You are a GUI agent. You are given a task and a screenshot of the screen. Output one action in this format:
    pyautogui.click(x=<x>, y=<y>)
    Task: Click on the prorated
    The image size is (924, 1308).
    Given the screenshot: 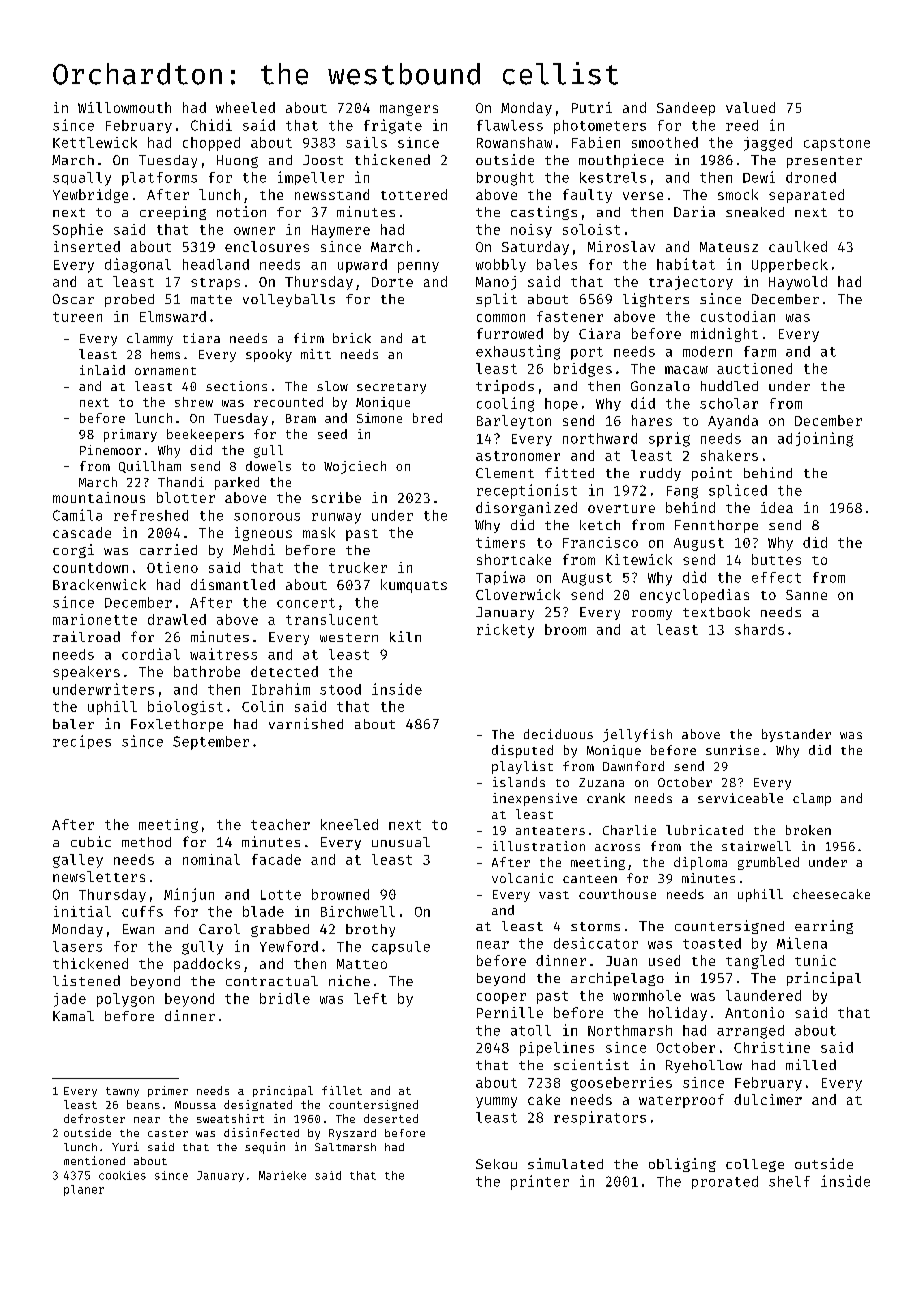 What is the action you would take?
    pyautogui.click(x=725, y=1182)
